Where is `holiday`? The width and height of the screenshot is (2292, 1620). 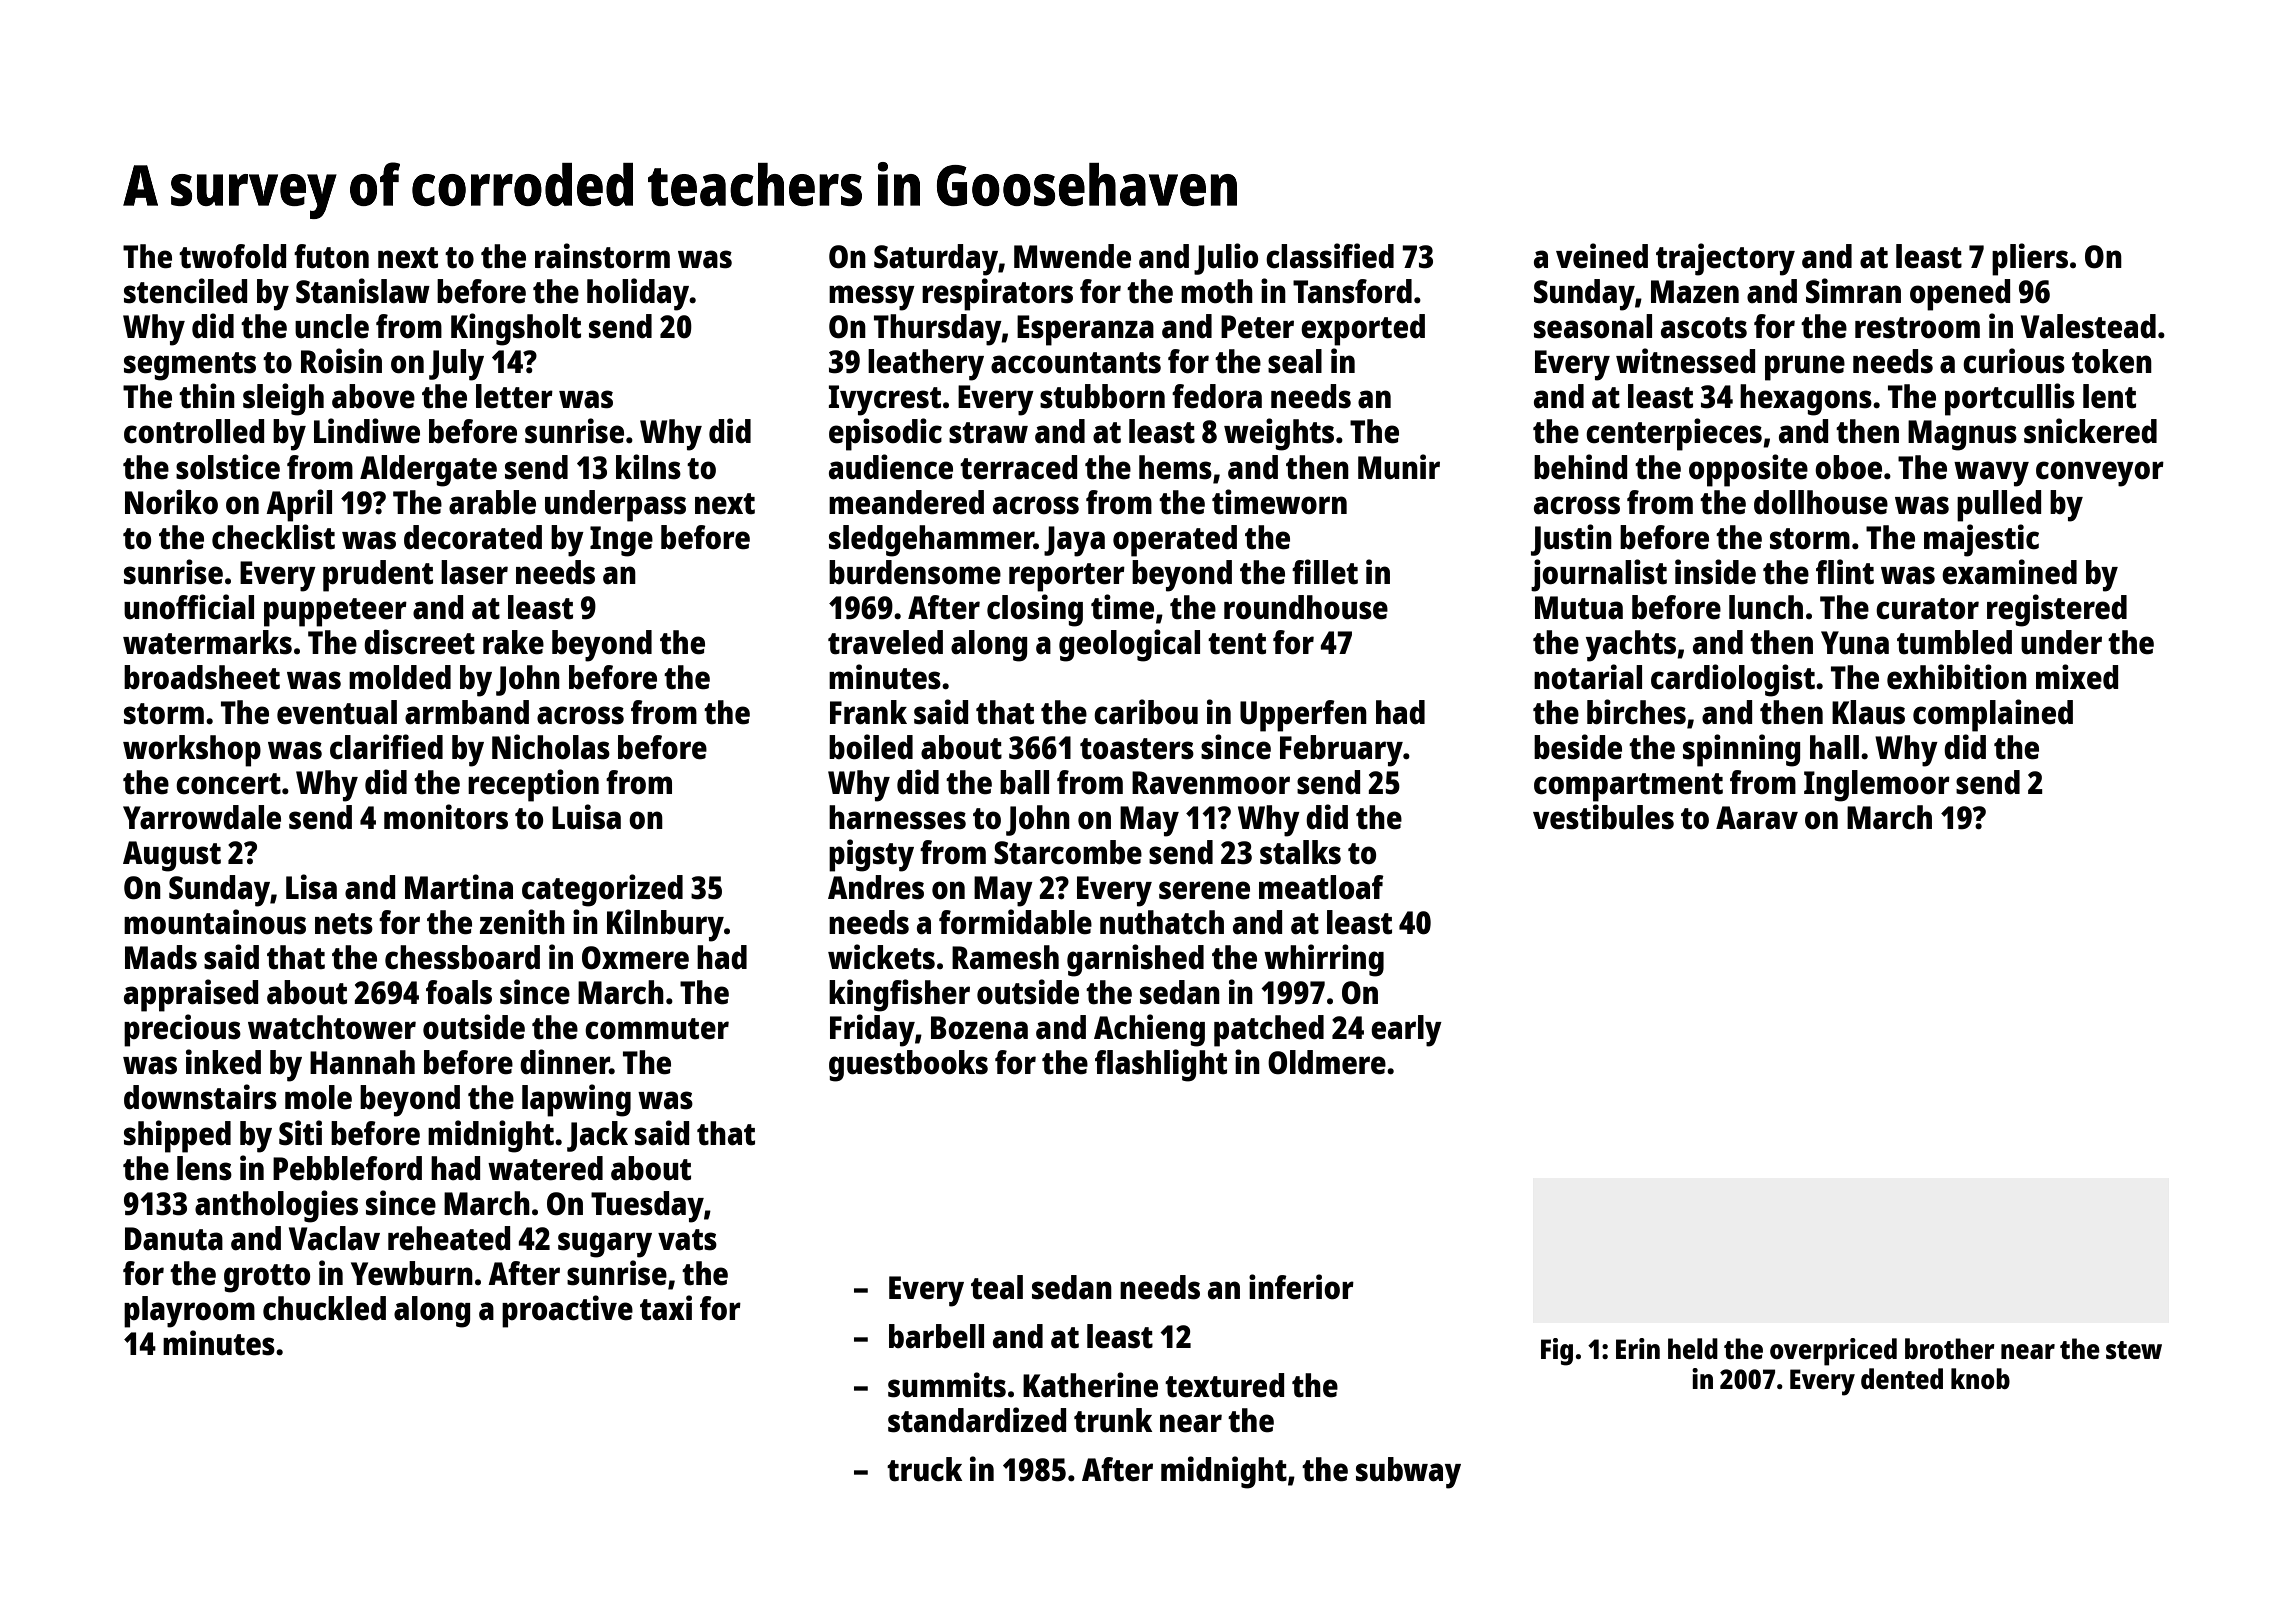
holiday is located at coordinates (638, 294).
